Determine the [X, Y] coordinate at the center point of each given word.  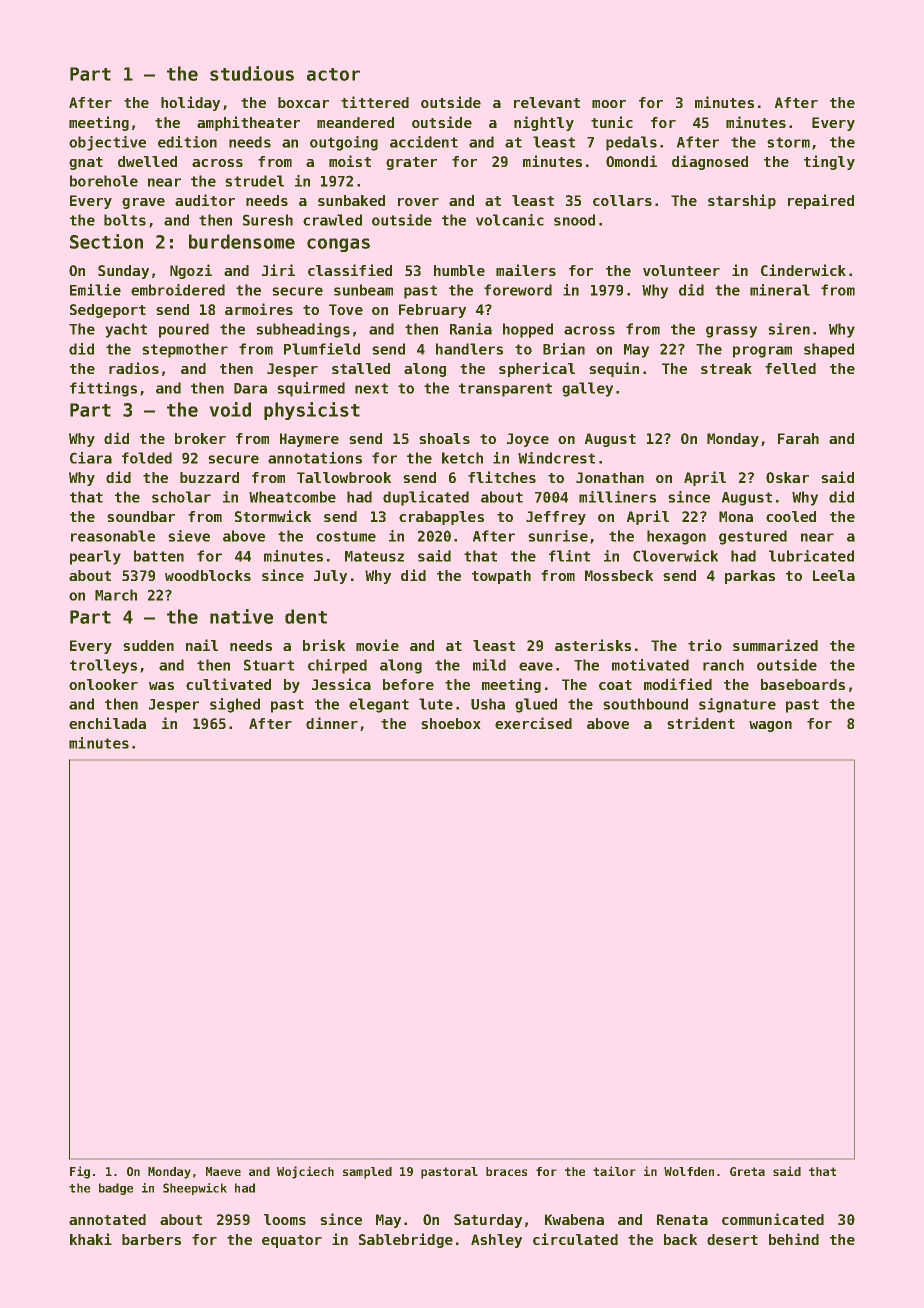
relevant [547, 102]
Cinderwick [803, 270]
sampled [367, 1173]
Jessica [341, 684]
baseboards [803, 684]
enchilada [107, 723]
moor [609, 104]
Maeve [223, 1171]
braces [506, 1171]
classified [350, 270]
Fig [80, 1172]
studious [252, 73]
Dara [250, 388]
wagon [770, 726]
